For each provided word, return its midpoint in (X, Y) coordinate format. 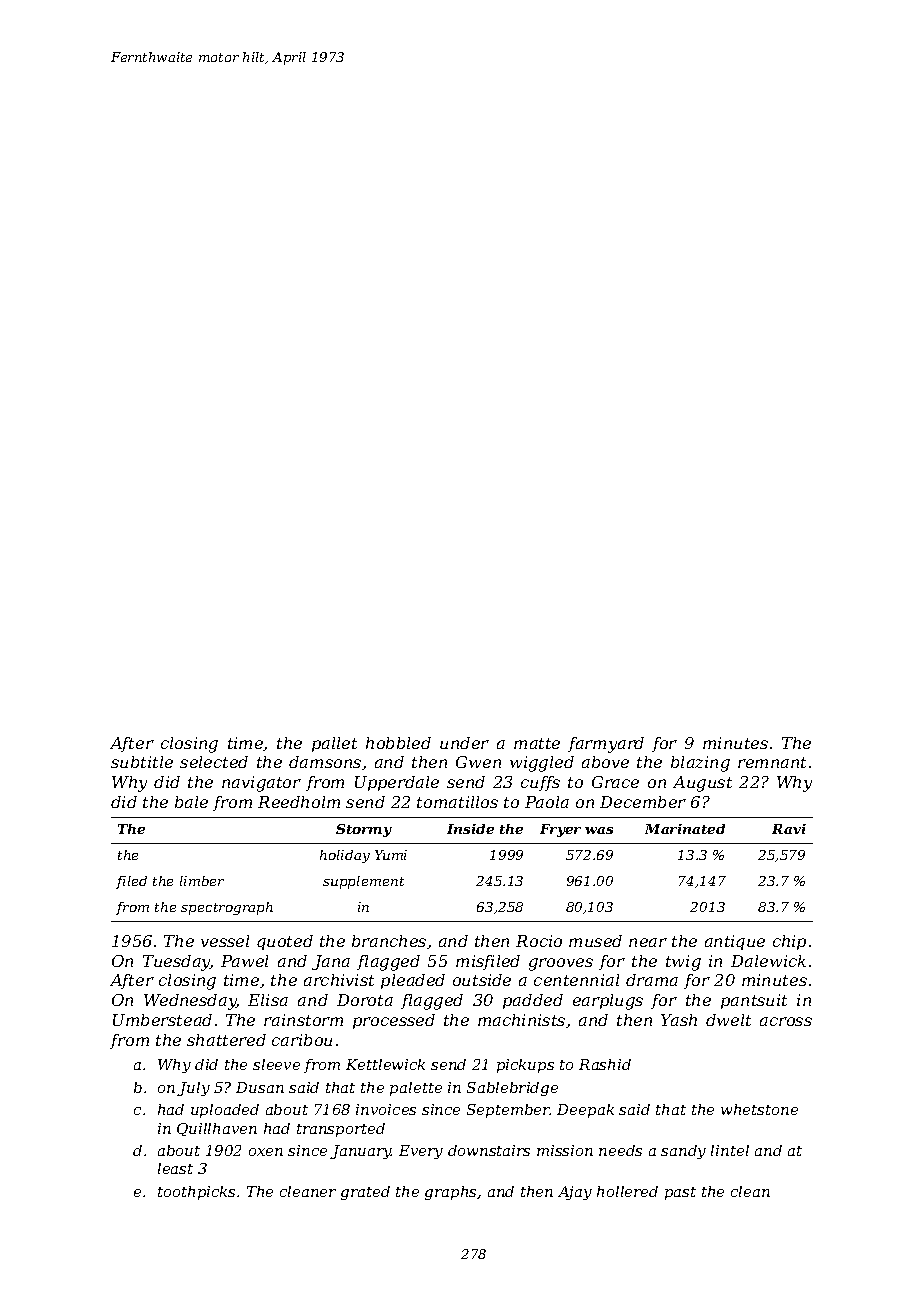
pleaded (413, 981)
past (680, 1193)
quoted (285, 942)
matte (537, 743)
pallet (334, 744)
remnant (772, 762)
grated (365, 1193)
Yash (679, 1020)
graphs (451, 1193)
